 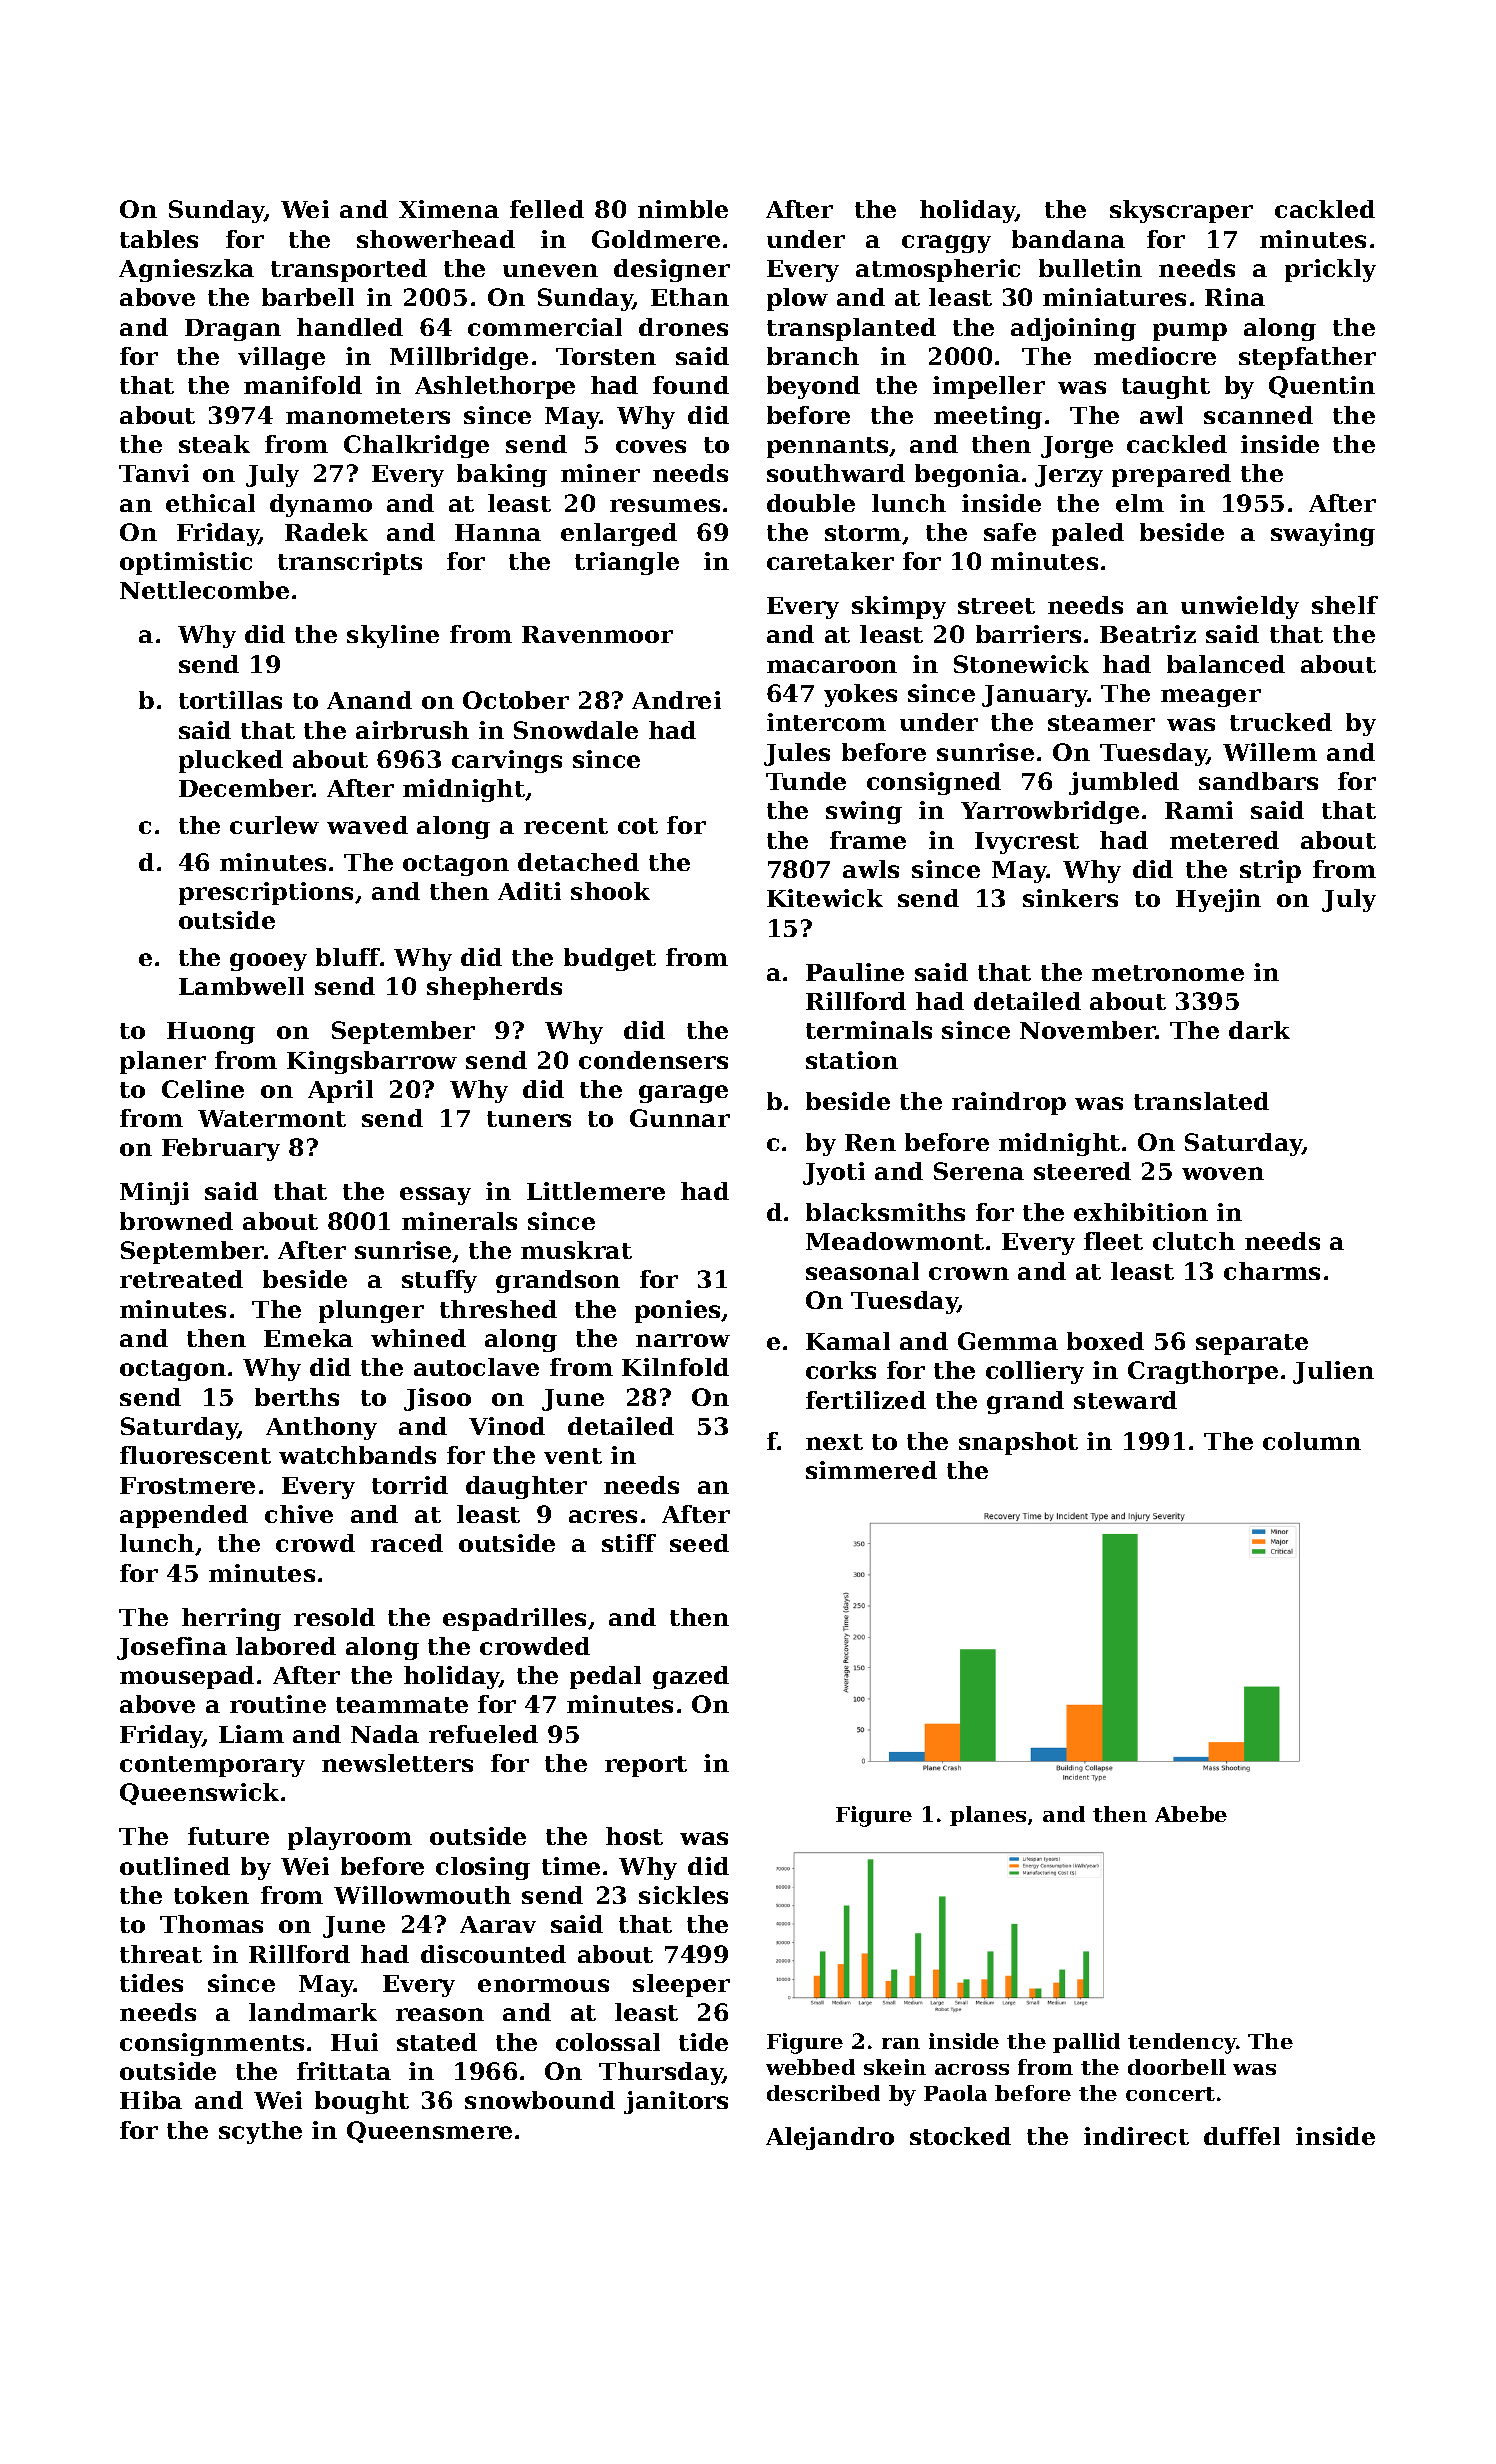 What do you see at coordinates (1333, 1372) in the page?
I see `Julien` at bounding box center [1333, 1372].
